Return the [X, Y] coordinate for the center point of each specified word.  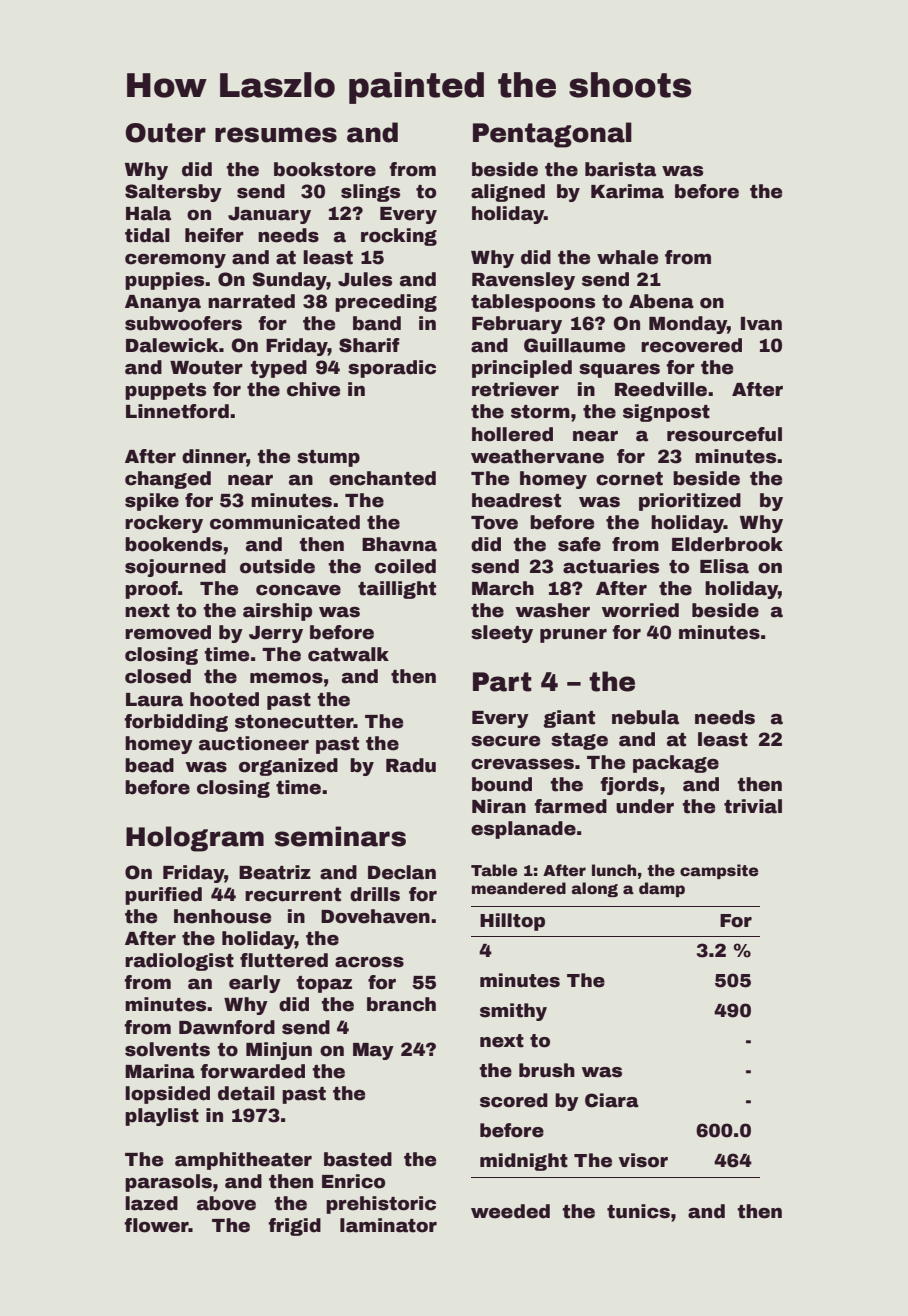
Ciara [612, 1100]
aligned [508, 193]
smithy [513, 1012]
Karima [627, 191]
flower [156, 1225]
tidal [147, 235]
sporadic [392, 369]
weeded [510, 1211]
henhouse [222, 916]
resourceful [724, 434]
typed [278, 369]
